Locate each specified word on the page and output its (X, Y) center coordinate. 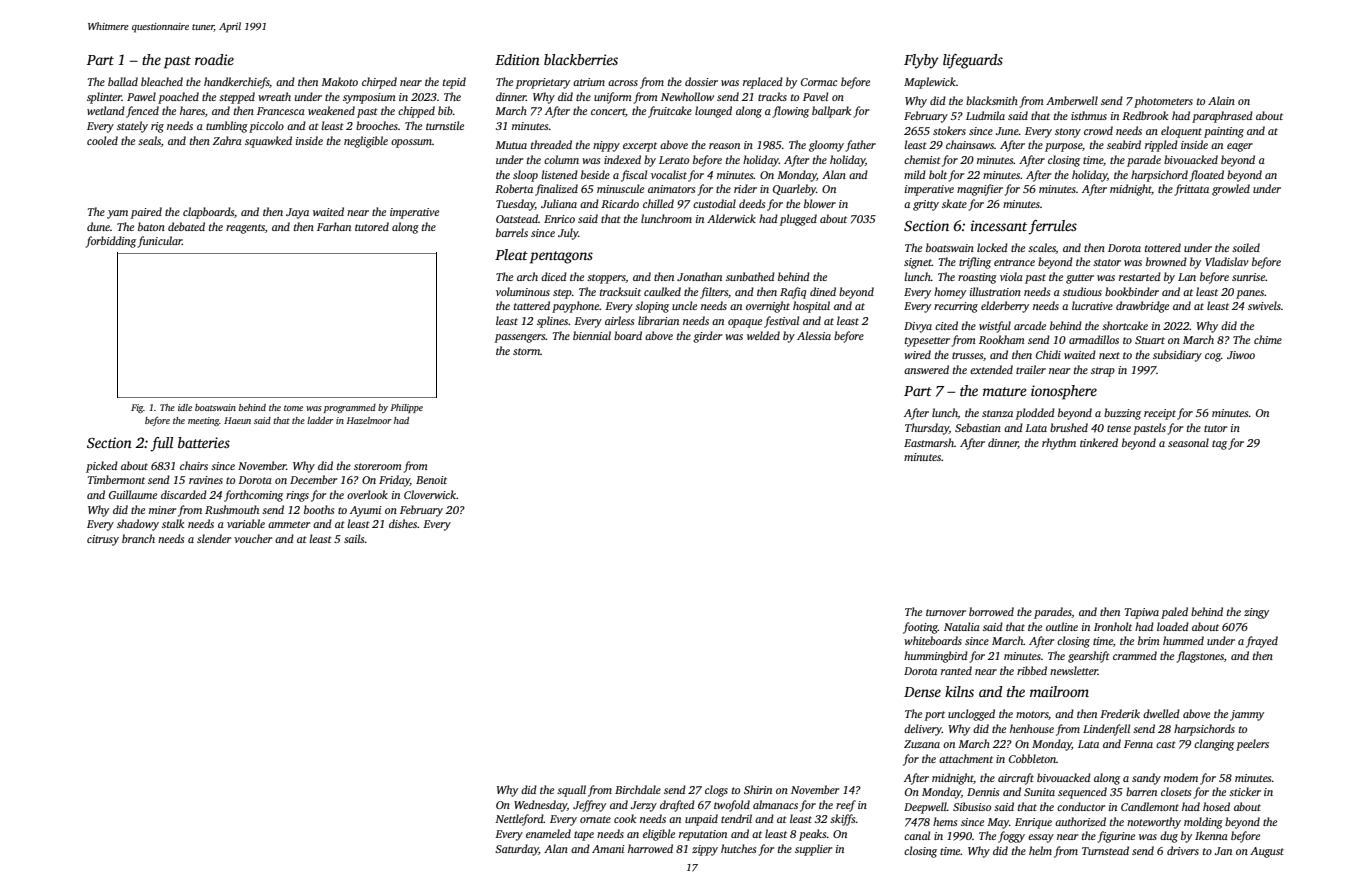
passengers (520, 338)
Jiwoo (1241, 355)
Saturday (517, 850)
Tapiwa (1142, 613)
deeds (752, 203)
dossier (701, 81)
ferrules (1052, 227)
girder (707, 337)
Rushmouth (232, 509)
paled (1174, 613)
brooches (377, 125)
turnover (946, 612)
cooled (102, 140)
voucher (253, 538)
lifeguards (973, 61)
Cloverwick (430, 494)
